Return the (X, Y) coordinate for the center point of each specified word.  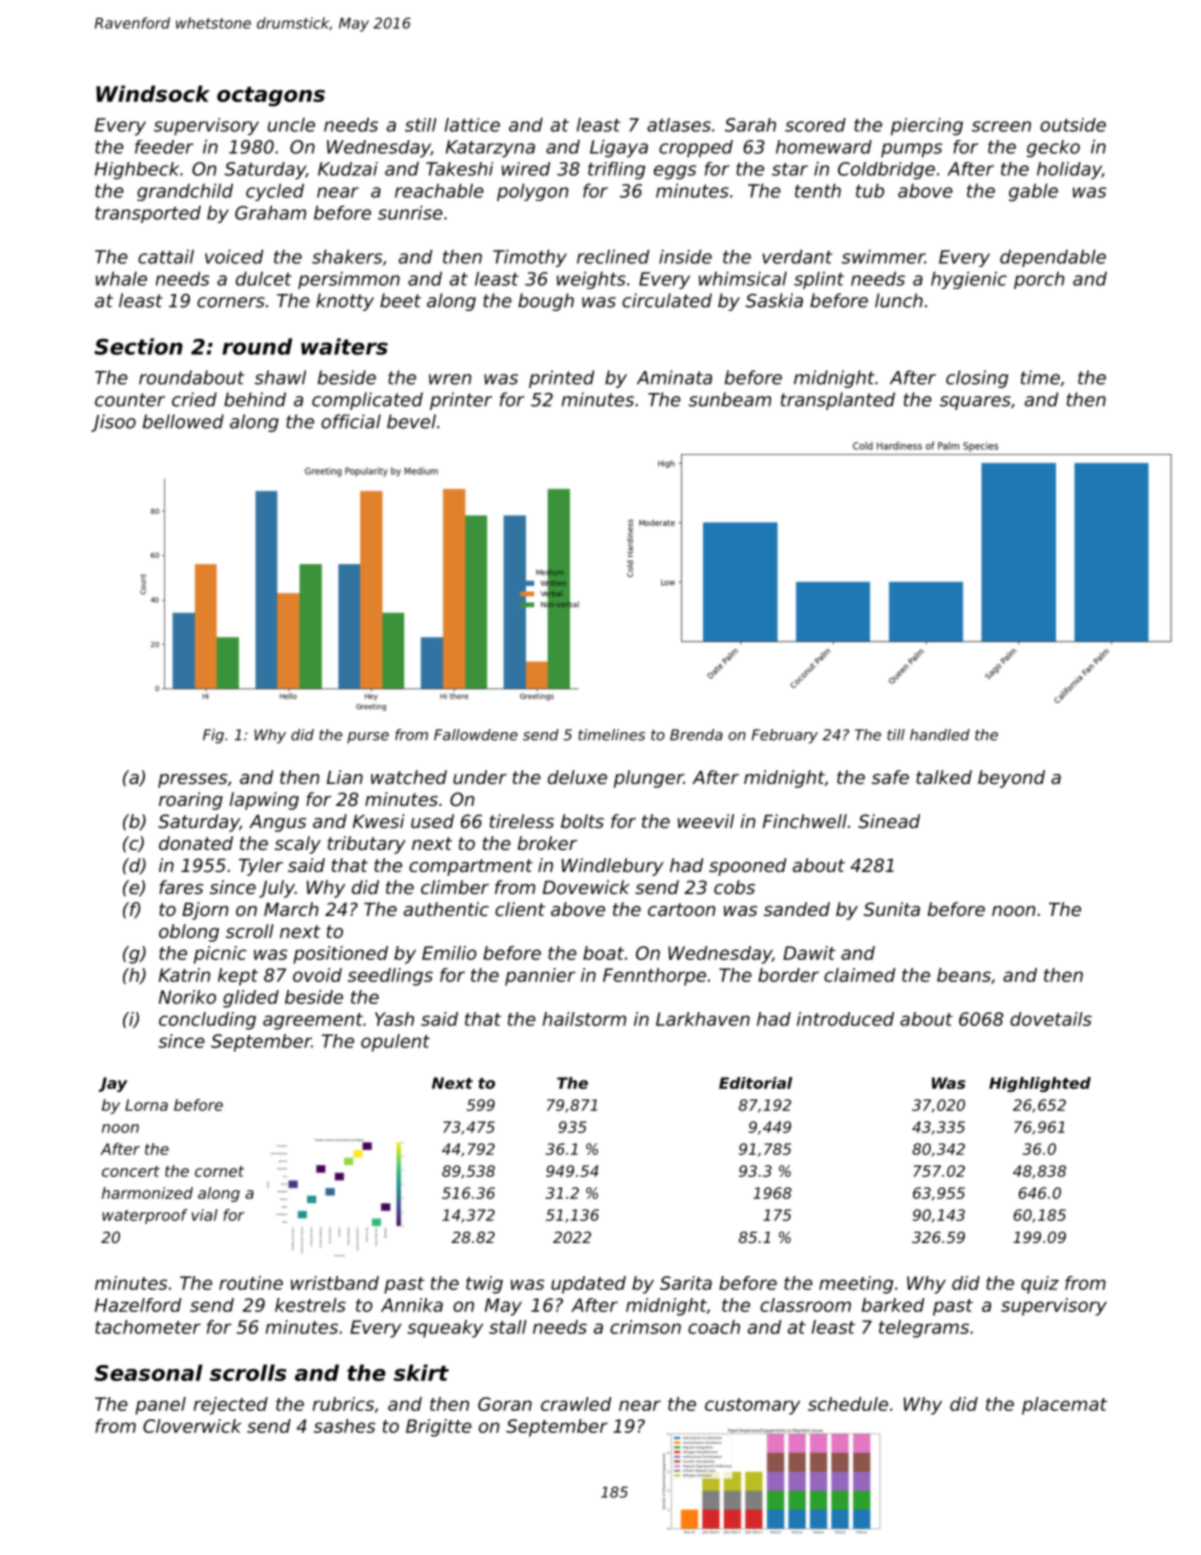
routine (251, 1283)
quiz (1040, 1285)
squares (975, 403)
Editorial (755, 1083)
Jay (113, 1084)
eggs (675, 172)
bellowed (183, 421)
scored (815, 125)
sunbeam (730, 399)
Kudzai (348, 169)
